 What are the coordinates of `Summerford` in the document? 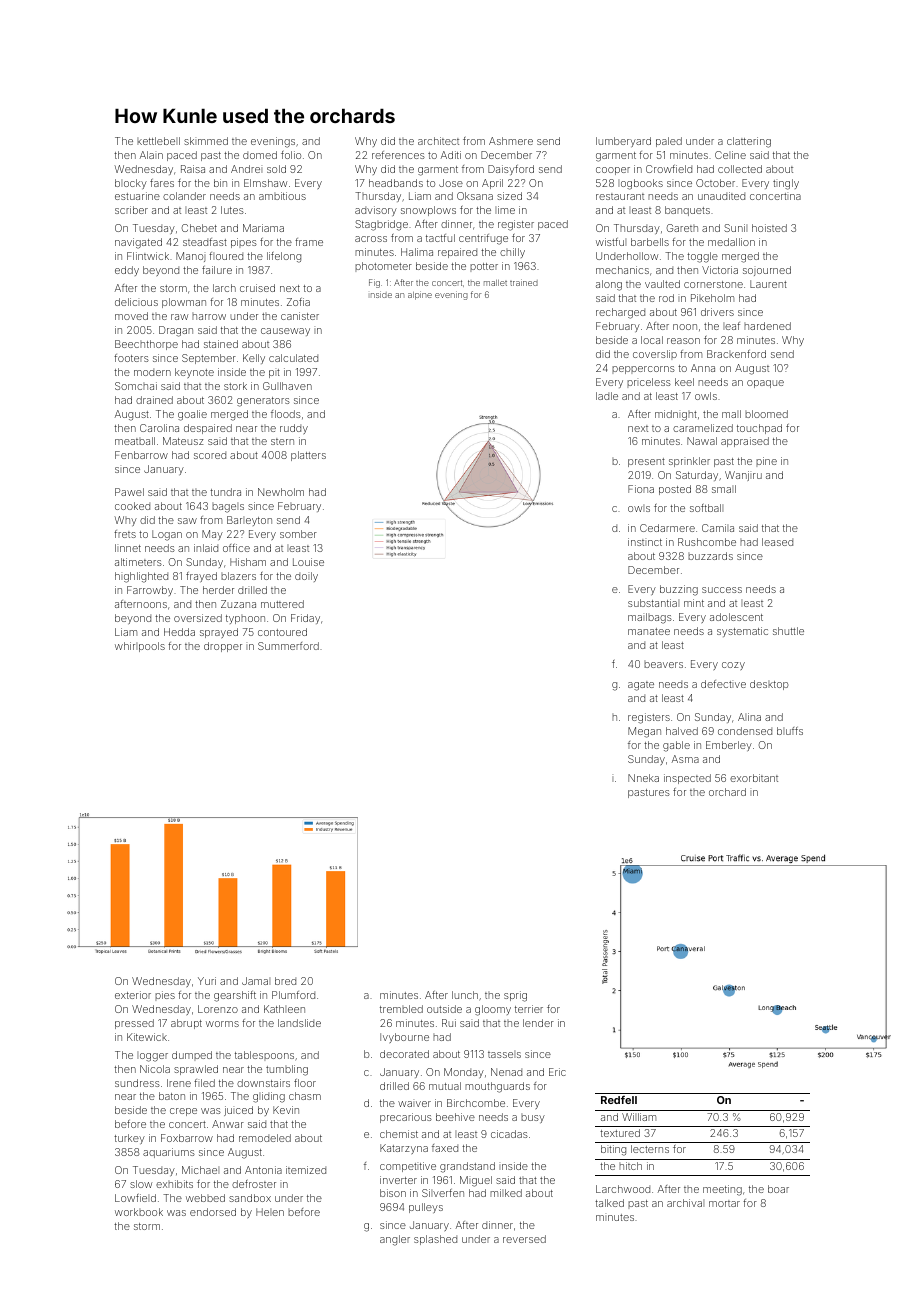 It's located at (288, 646).
